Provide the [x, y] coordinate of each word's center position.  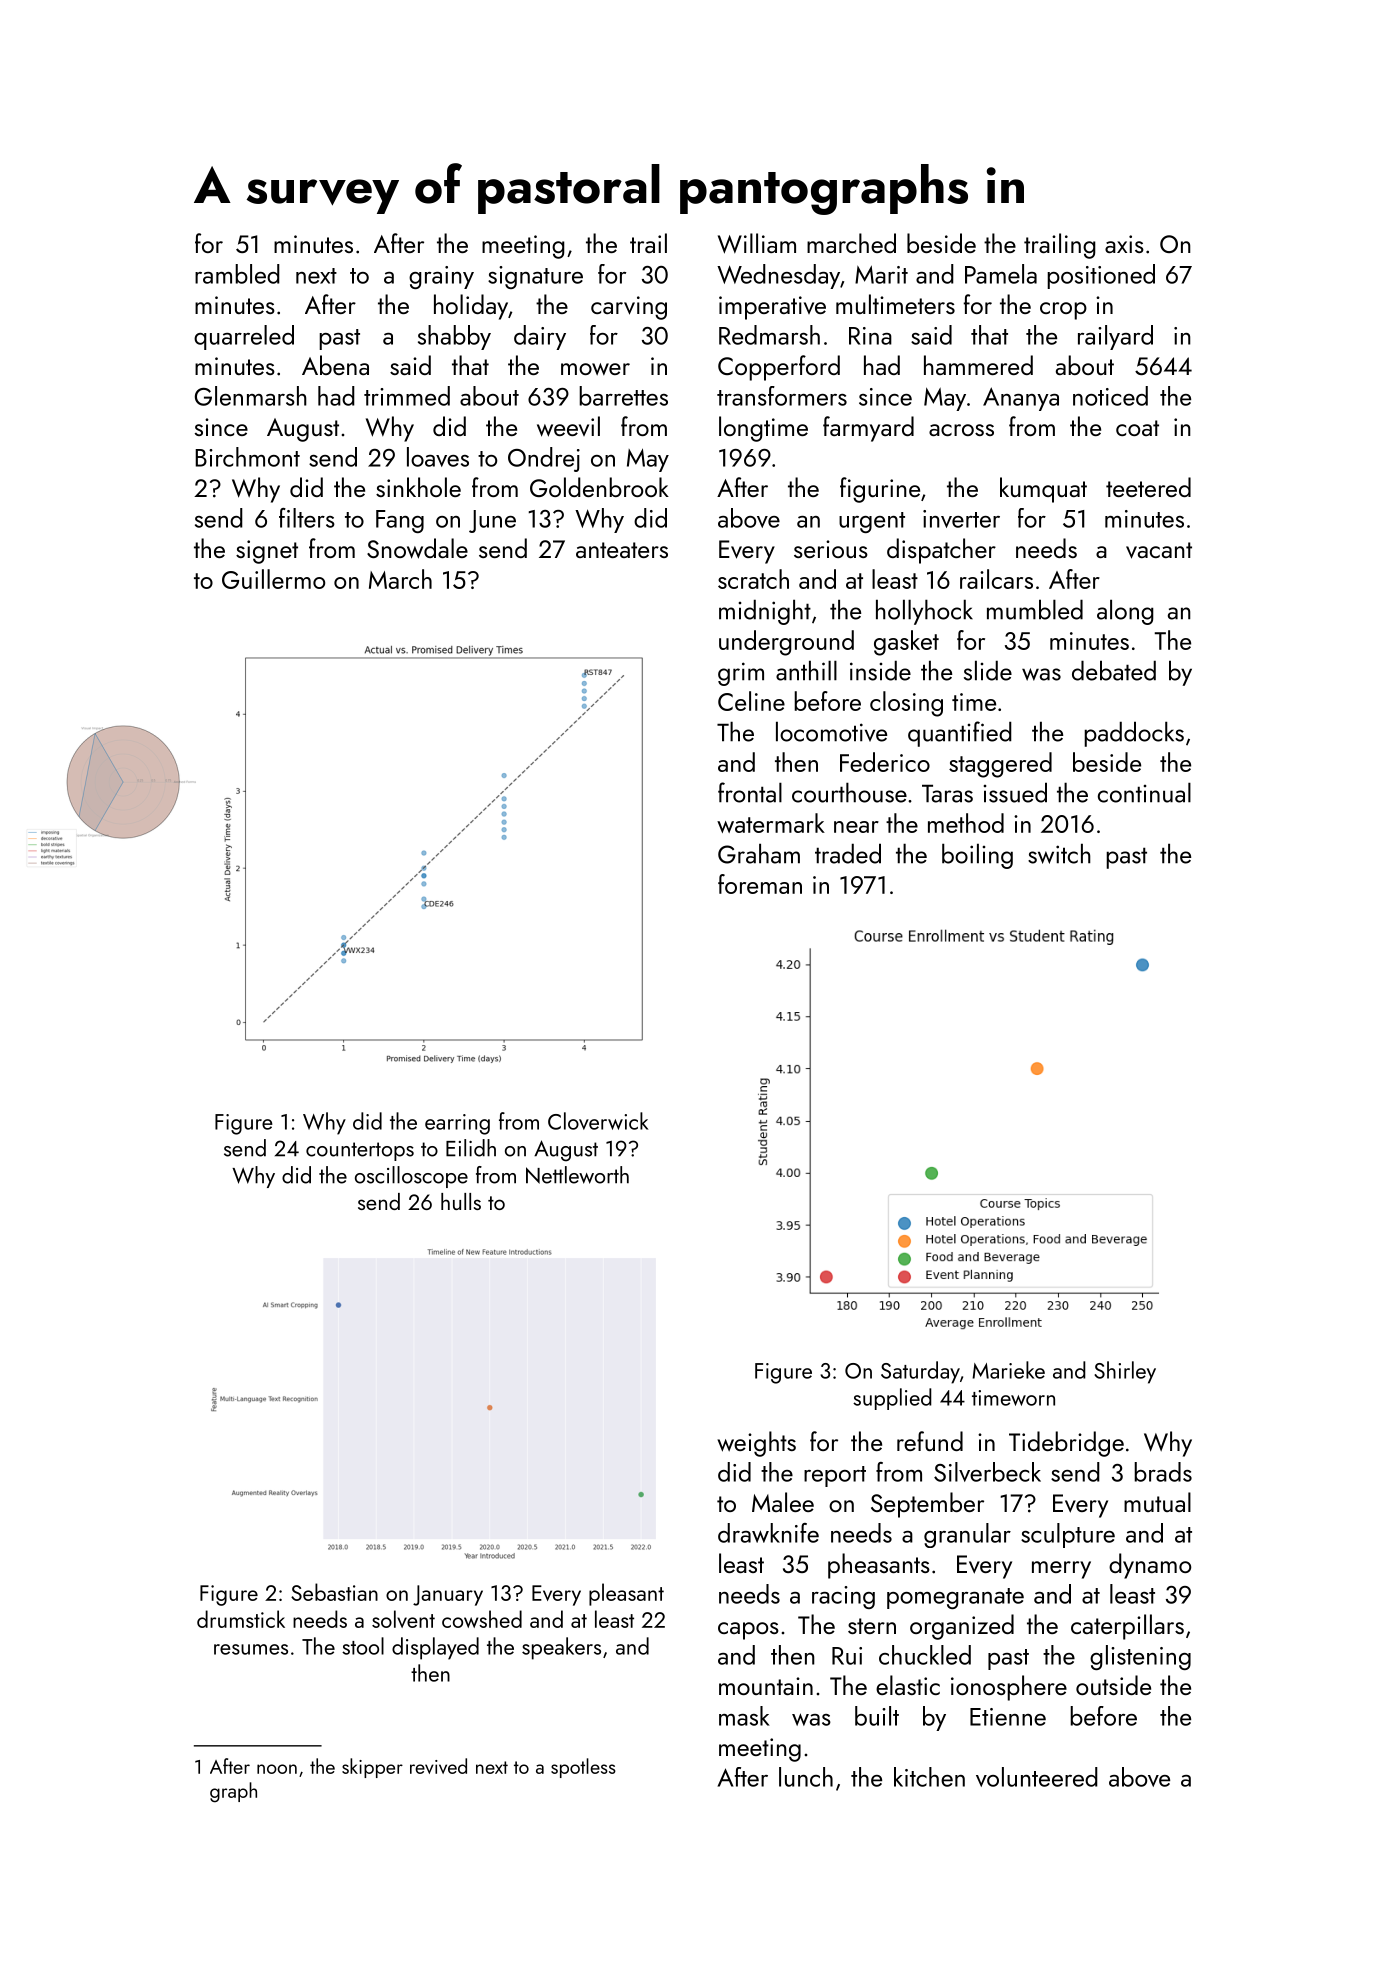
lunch [806, 1777]
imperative [772, 308]
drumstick [241, 1619]
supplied [892, 1399]
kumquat [1043, 490]
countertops [360, 1151]
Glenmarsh [251, 396]
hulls [461, 1201]
